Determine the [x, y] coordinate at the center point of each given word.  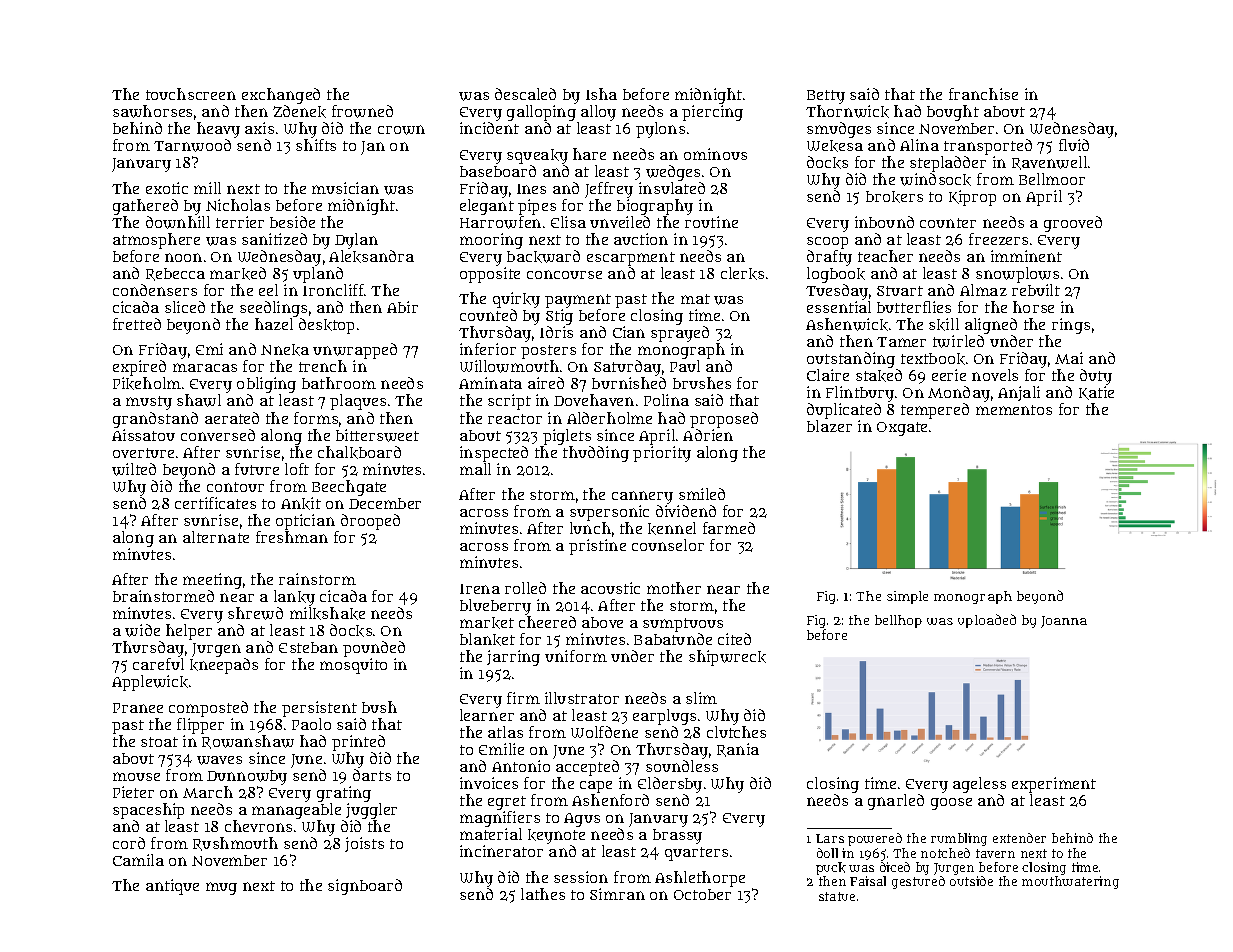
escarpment [631, 259]
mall [475, 469]
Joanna [1064, 622]
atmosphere [156, 241]
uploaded [987, 621]
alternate [216, 537]
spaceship [148, 811]
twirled [958, 341]
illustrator [582, 698]
